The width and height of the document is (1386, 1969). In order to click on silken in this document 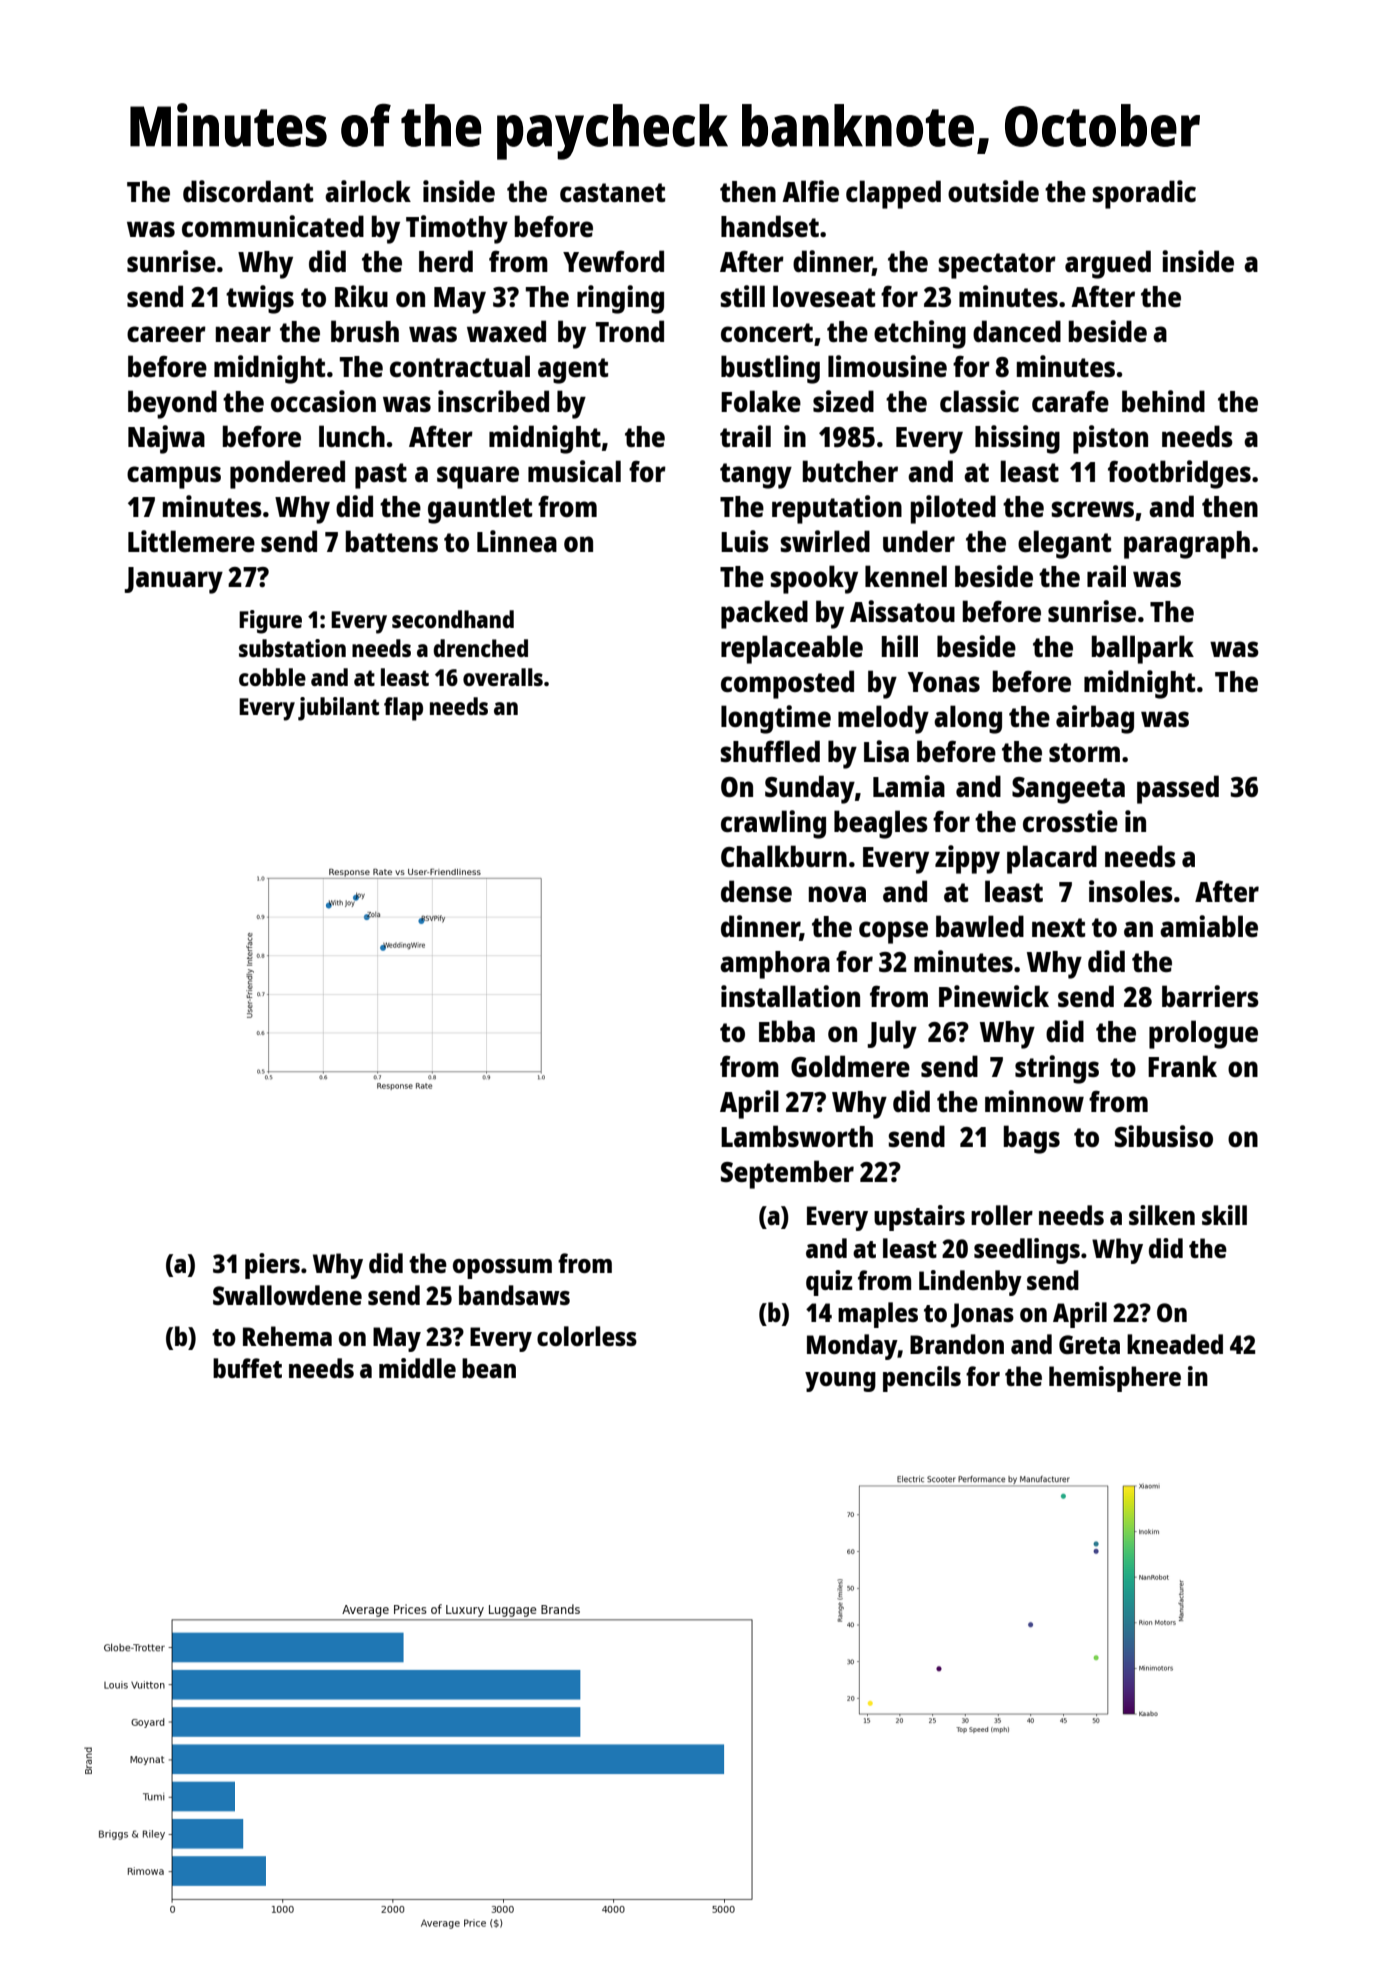, I will do `click(1162, 1215)`.
